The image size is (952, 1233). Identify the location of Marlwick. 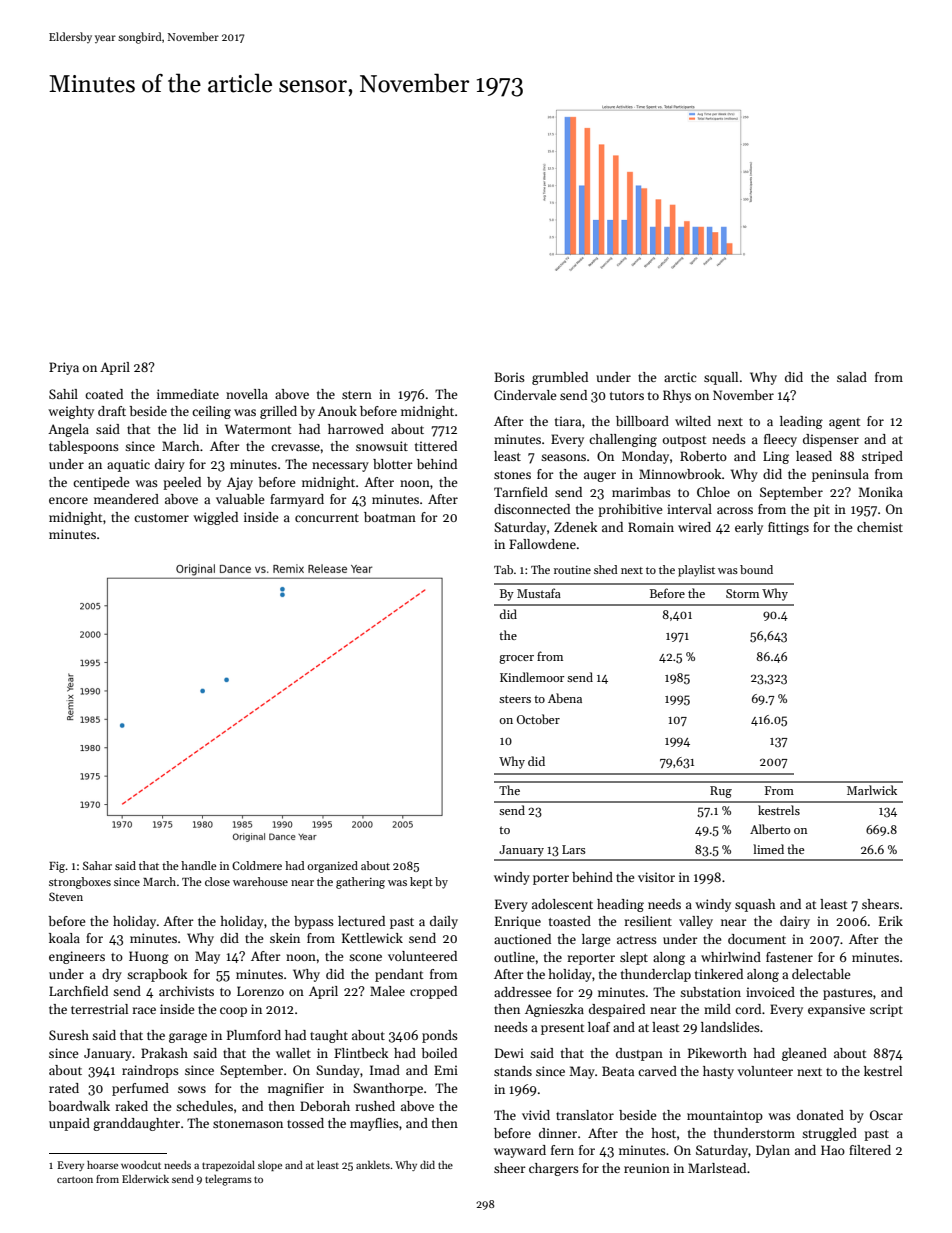
(872, 790).
